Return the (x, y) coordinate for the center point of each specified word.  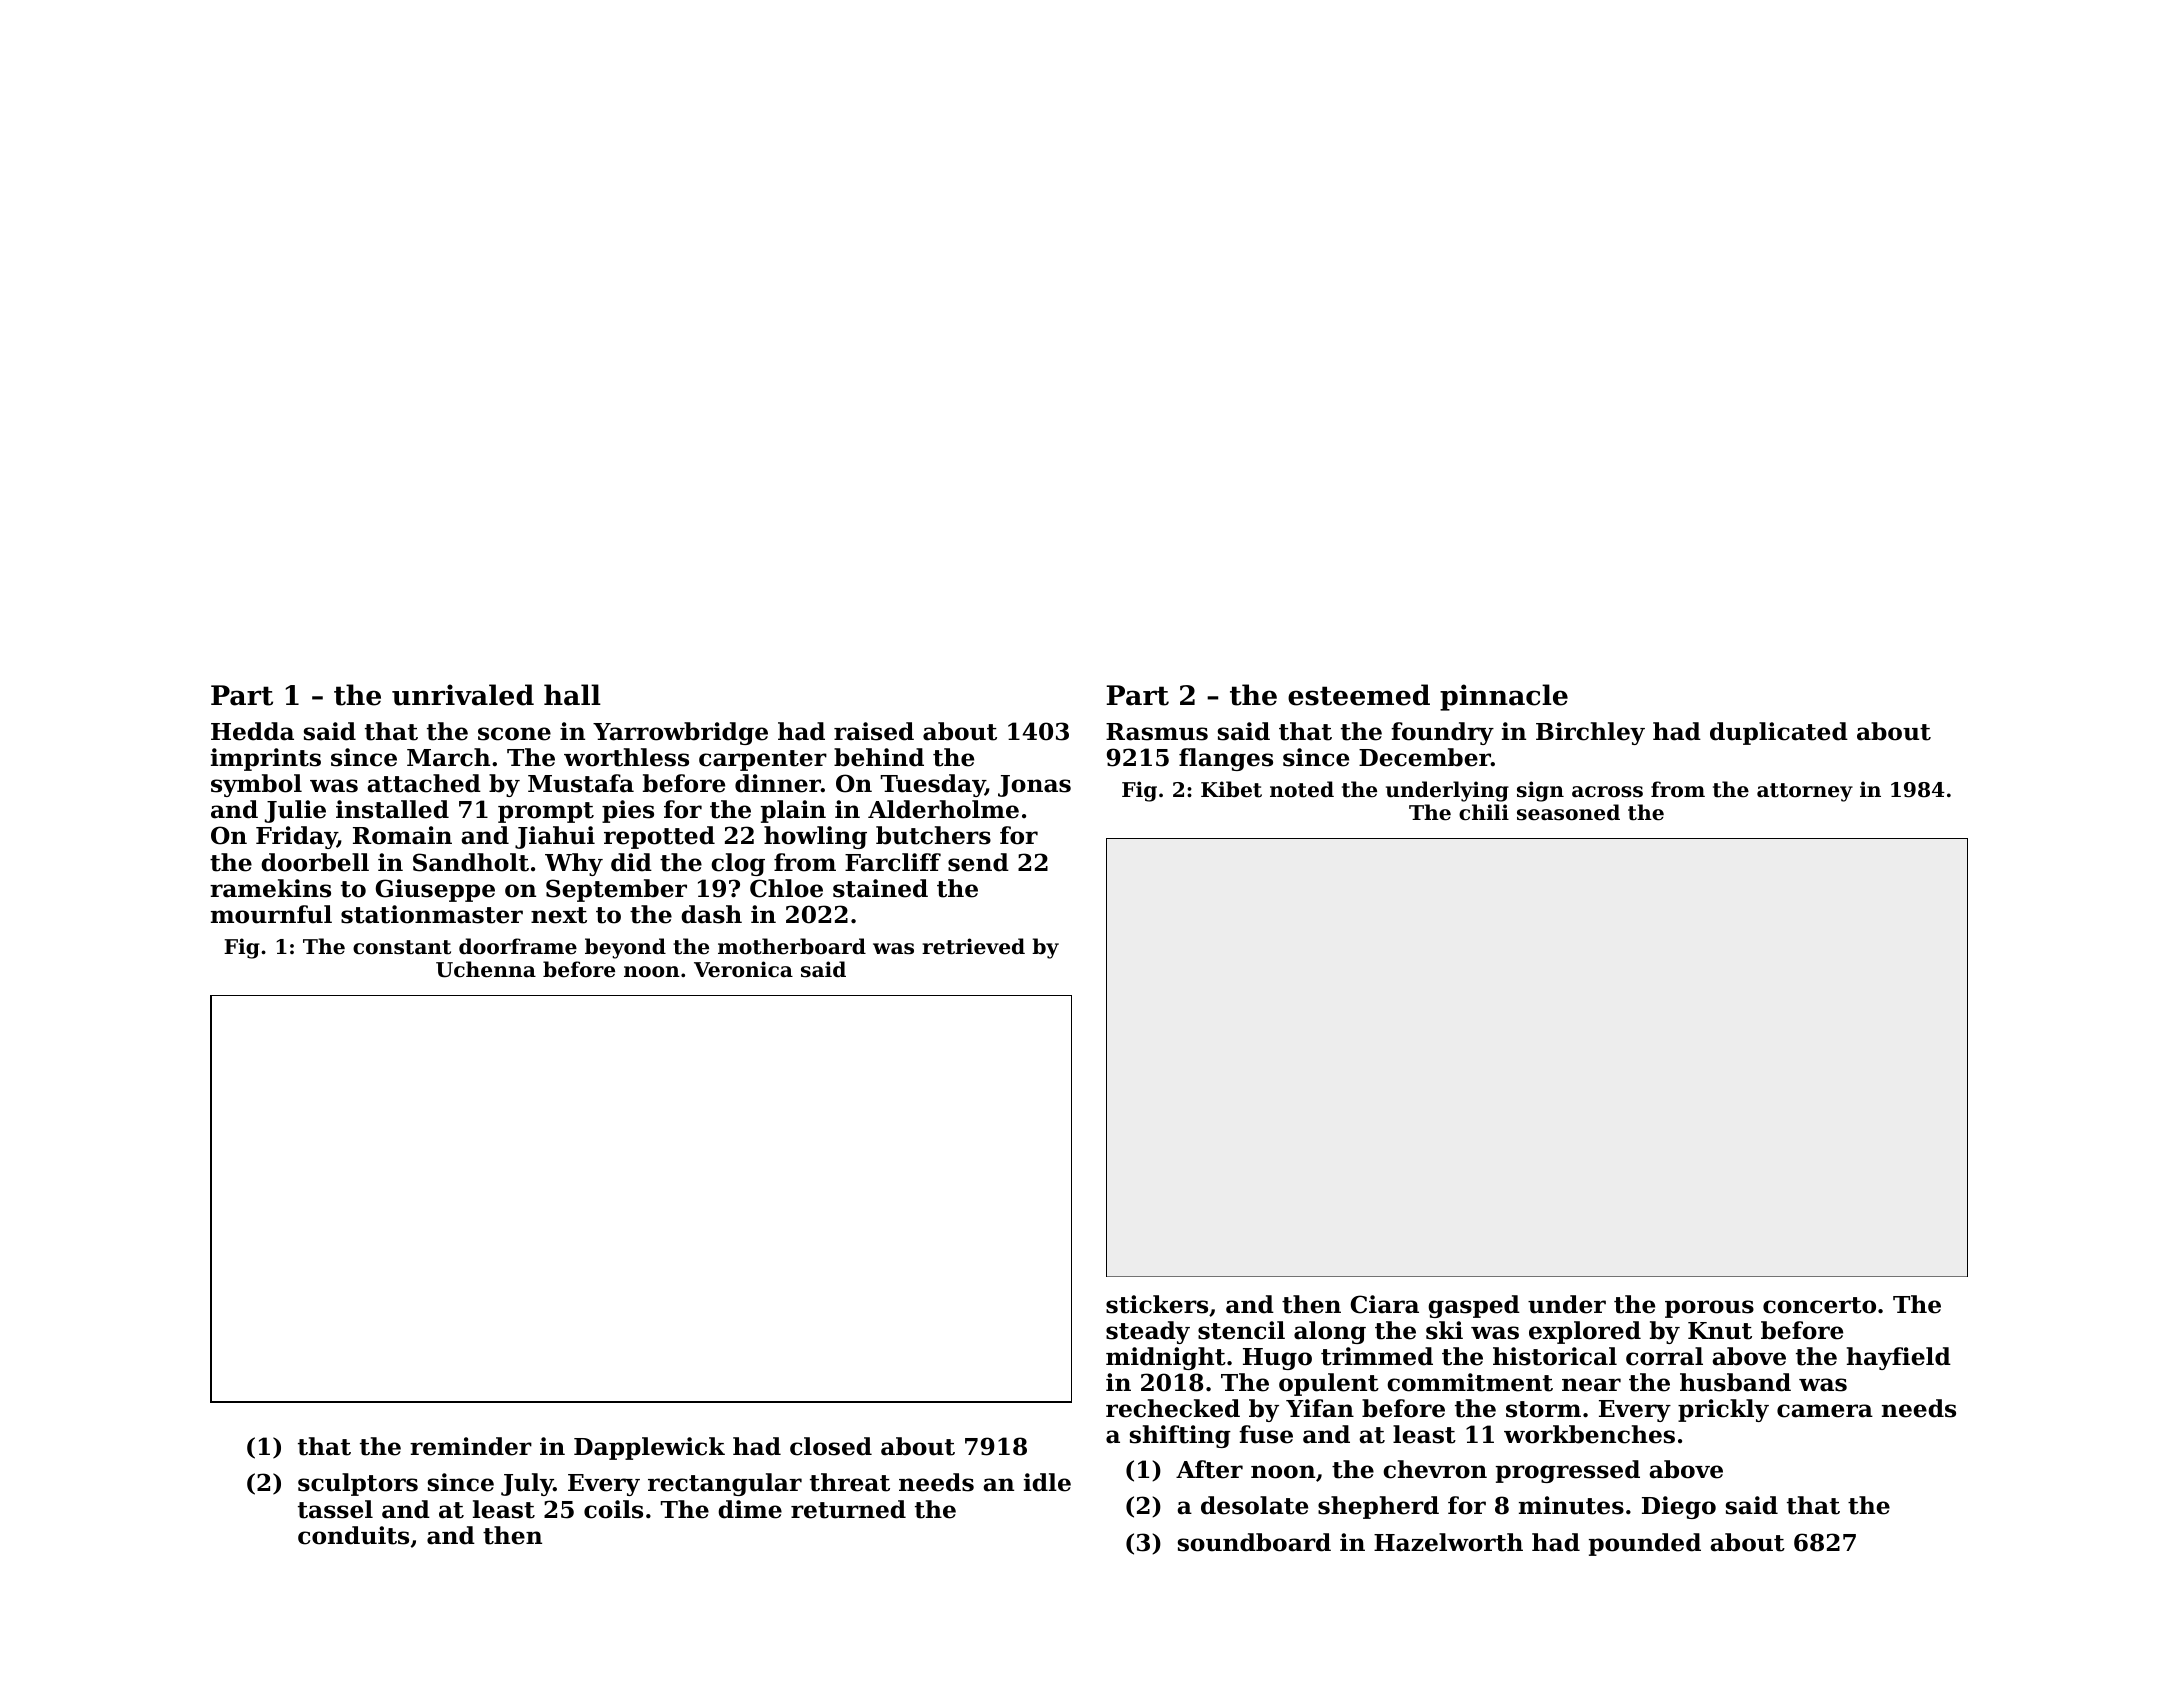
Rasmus (1157, 732)
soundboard (1254, 1542)
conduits (353, 1535)
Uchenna (486, 969)
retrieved (973, 946)
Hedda (252, 731)
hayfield (1899, 1358)
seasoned (1568, 812)
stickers (1157, 1304)
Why (574, 864)
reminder (471, 1446)
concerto (1819, 1305)
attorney (1805, 792)
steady (1148, 1332)
